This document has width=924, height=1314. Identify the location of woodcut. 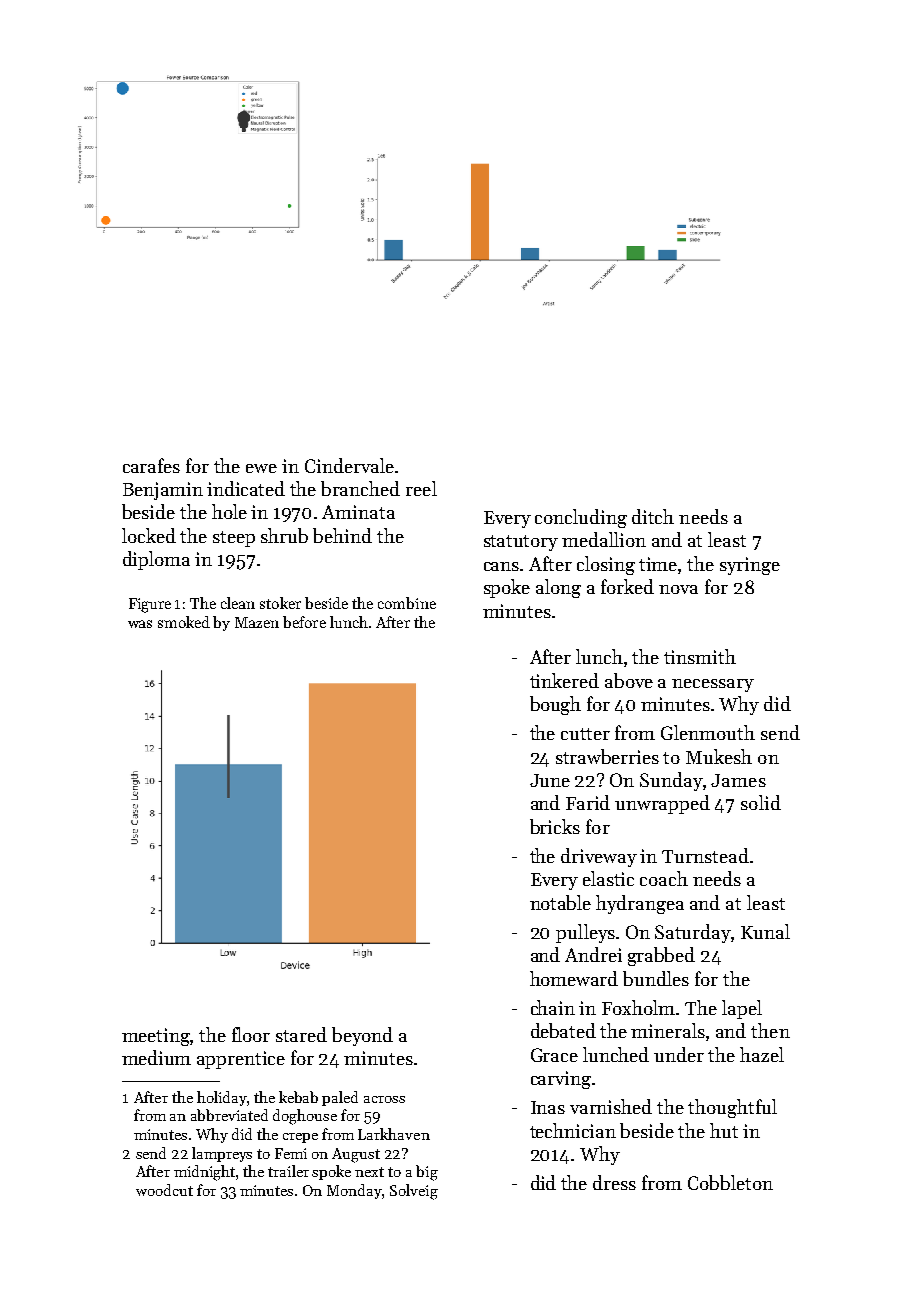
(164, 1190).
